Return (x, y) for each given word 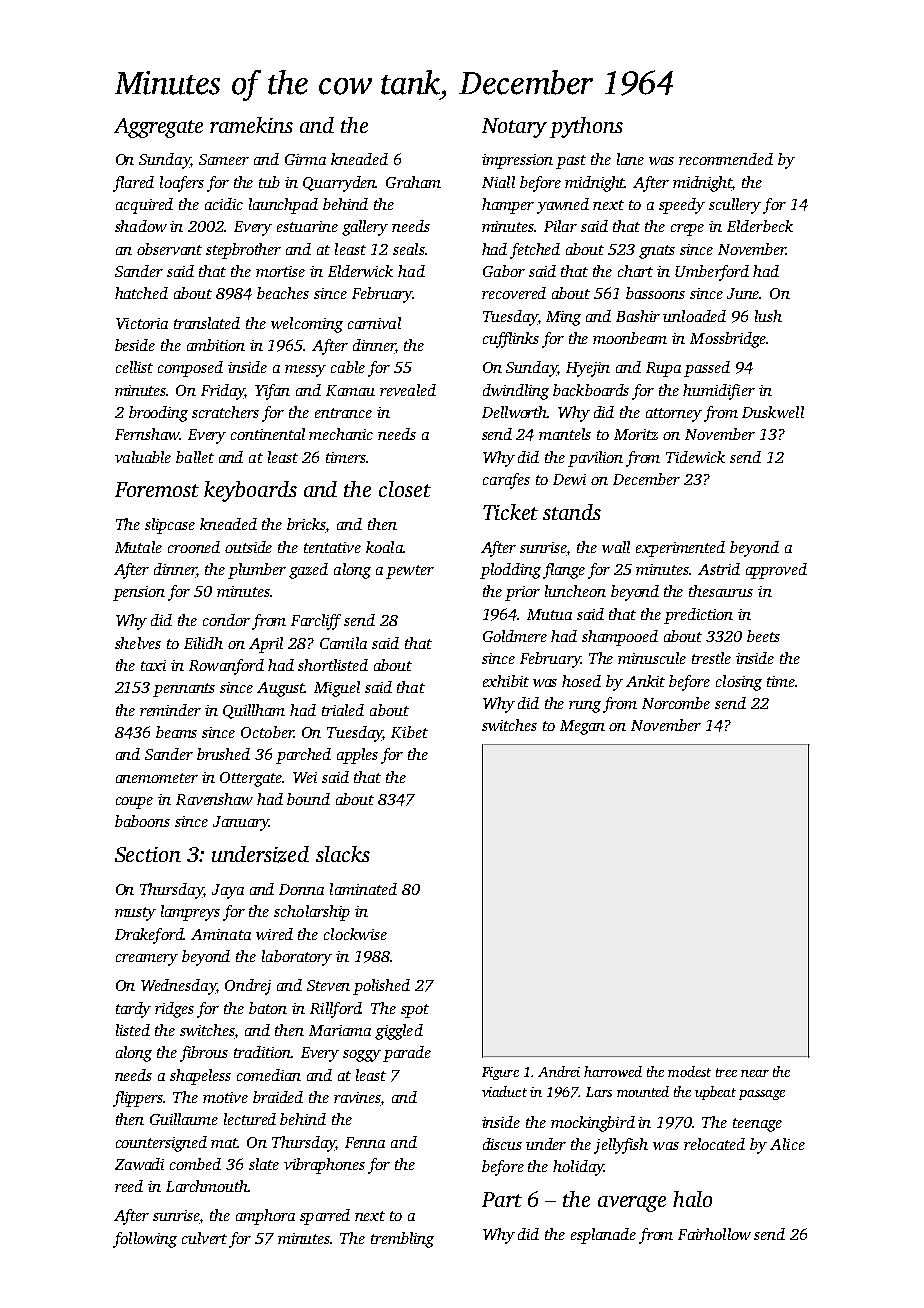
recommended (726, 159)
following (145, 1240)
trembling (402, 1240)
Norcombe (676, 703)
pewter (410, 572)
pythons (586, 127)
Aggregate (158, 128)
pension (139, 593)
